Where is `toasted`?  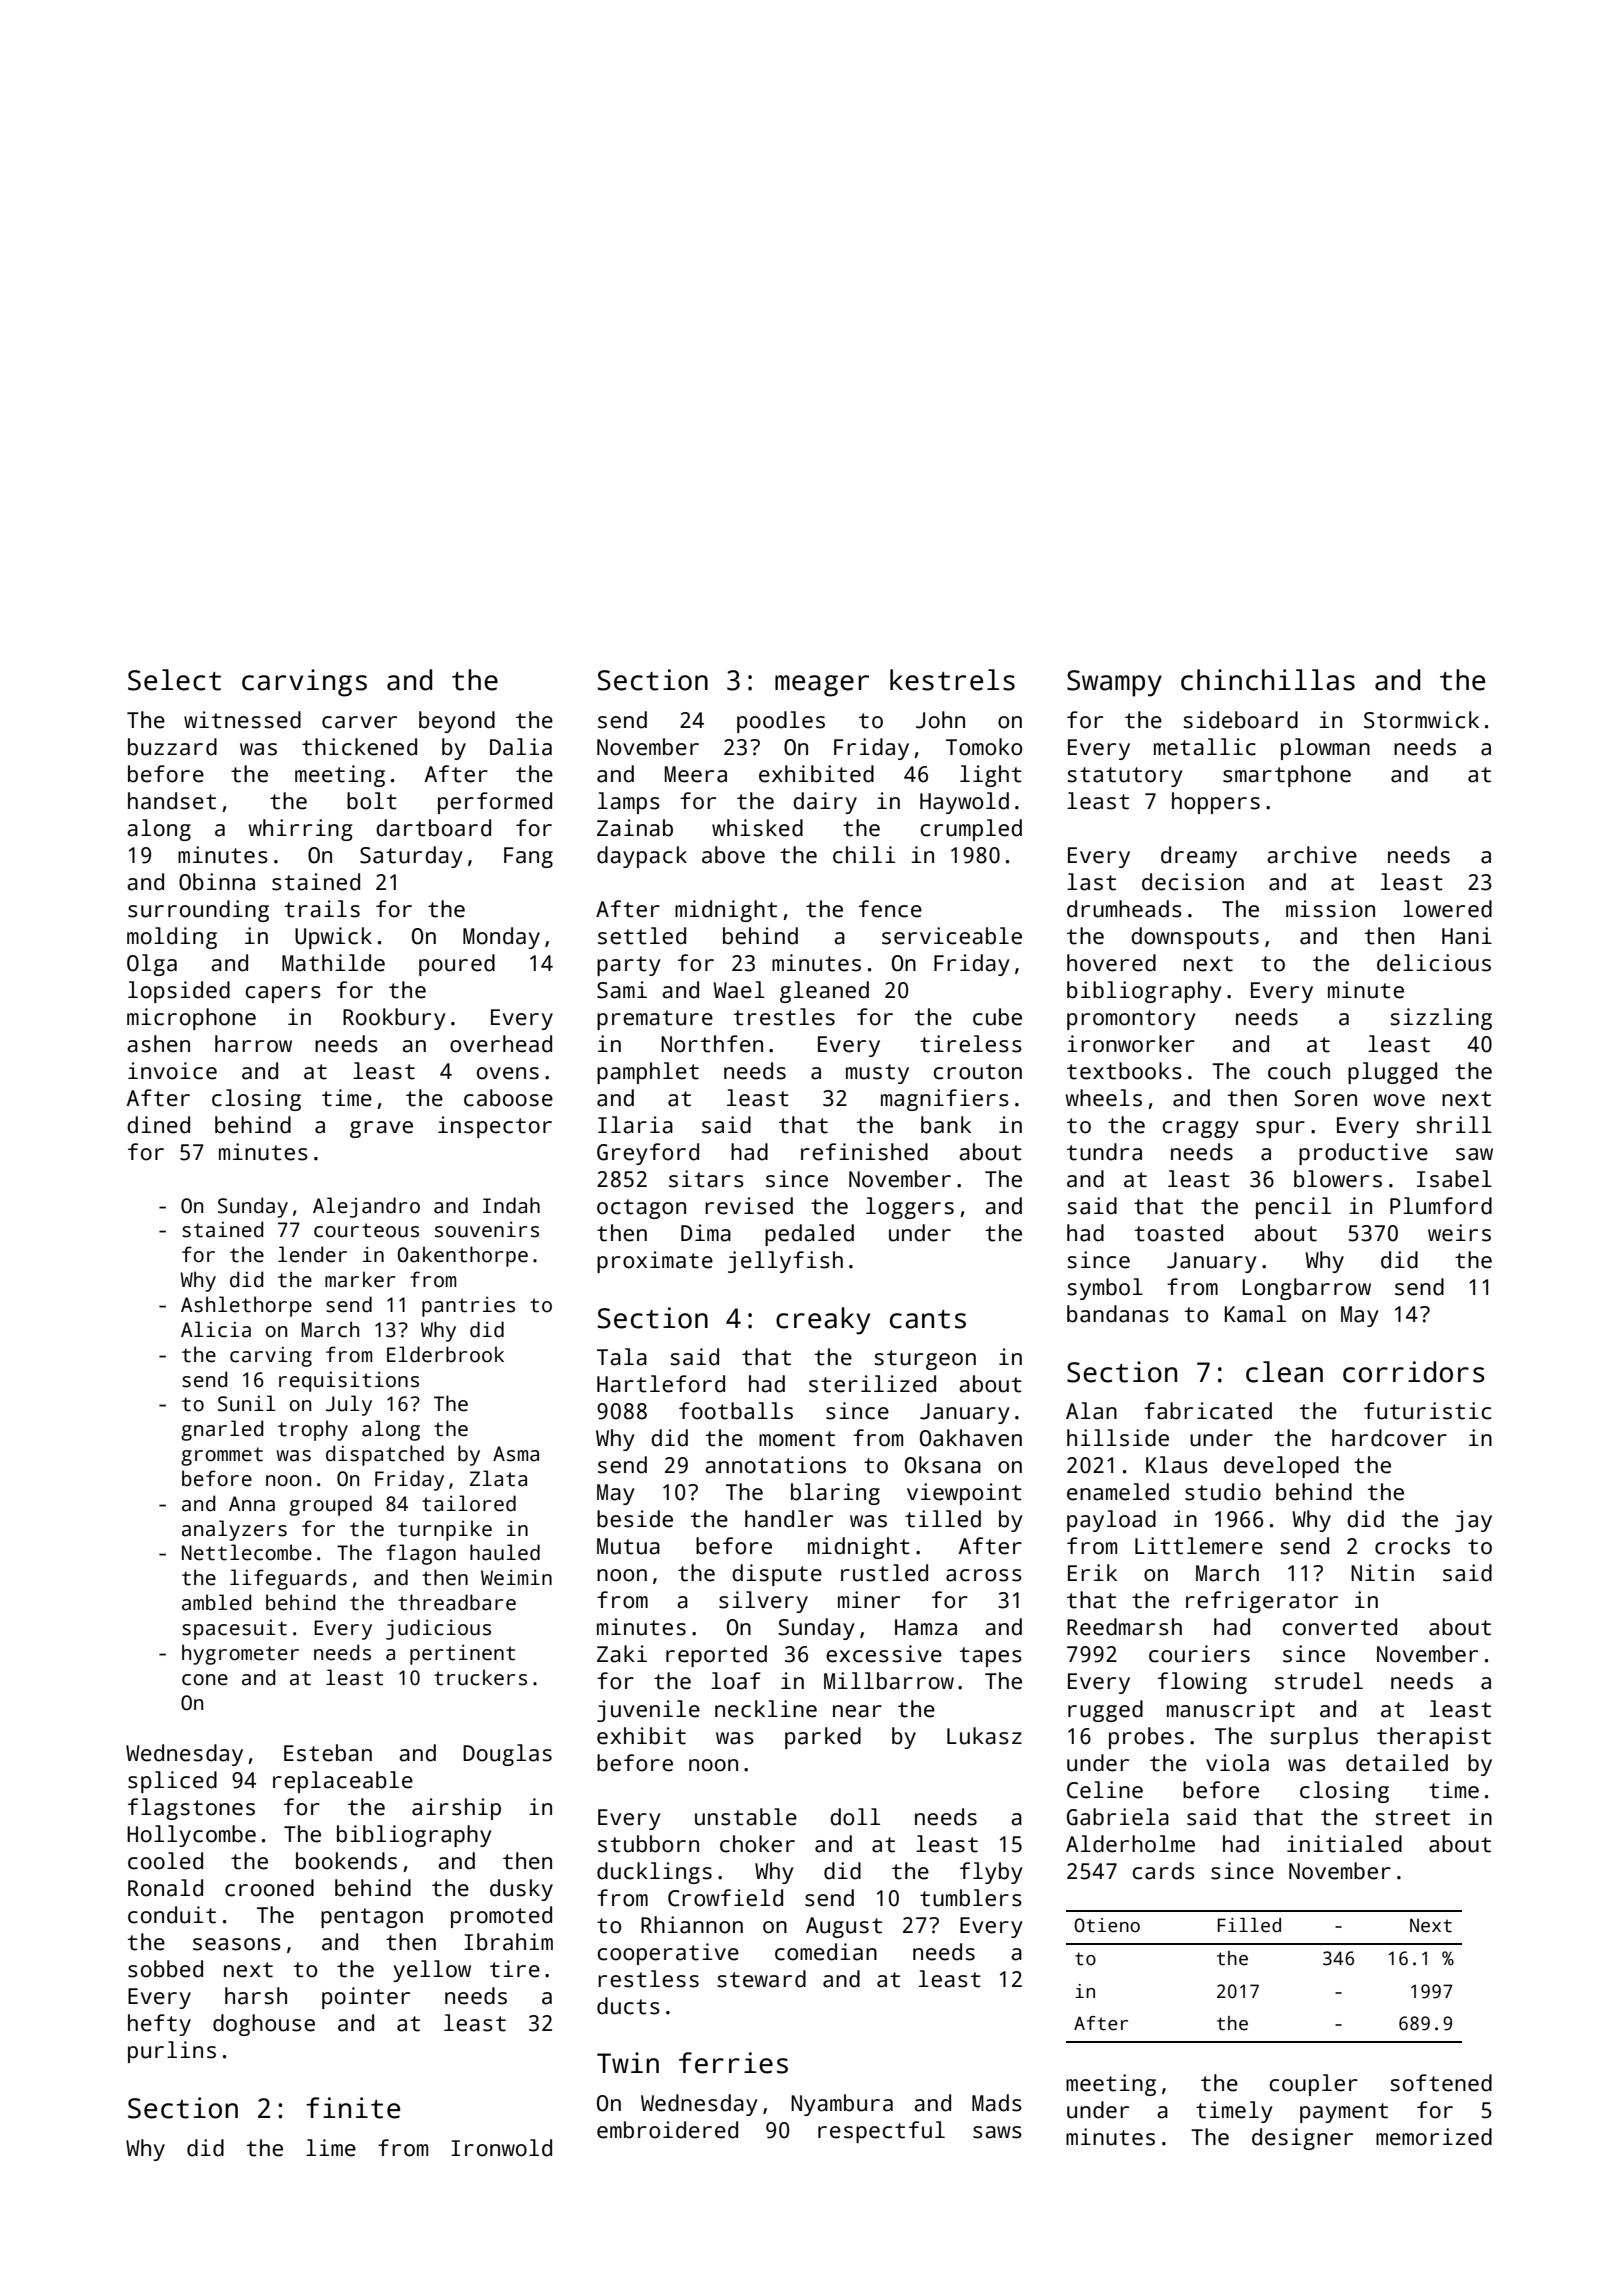 toasted is located at coordinates (1178, 1233).
